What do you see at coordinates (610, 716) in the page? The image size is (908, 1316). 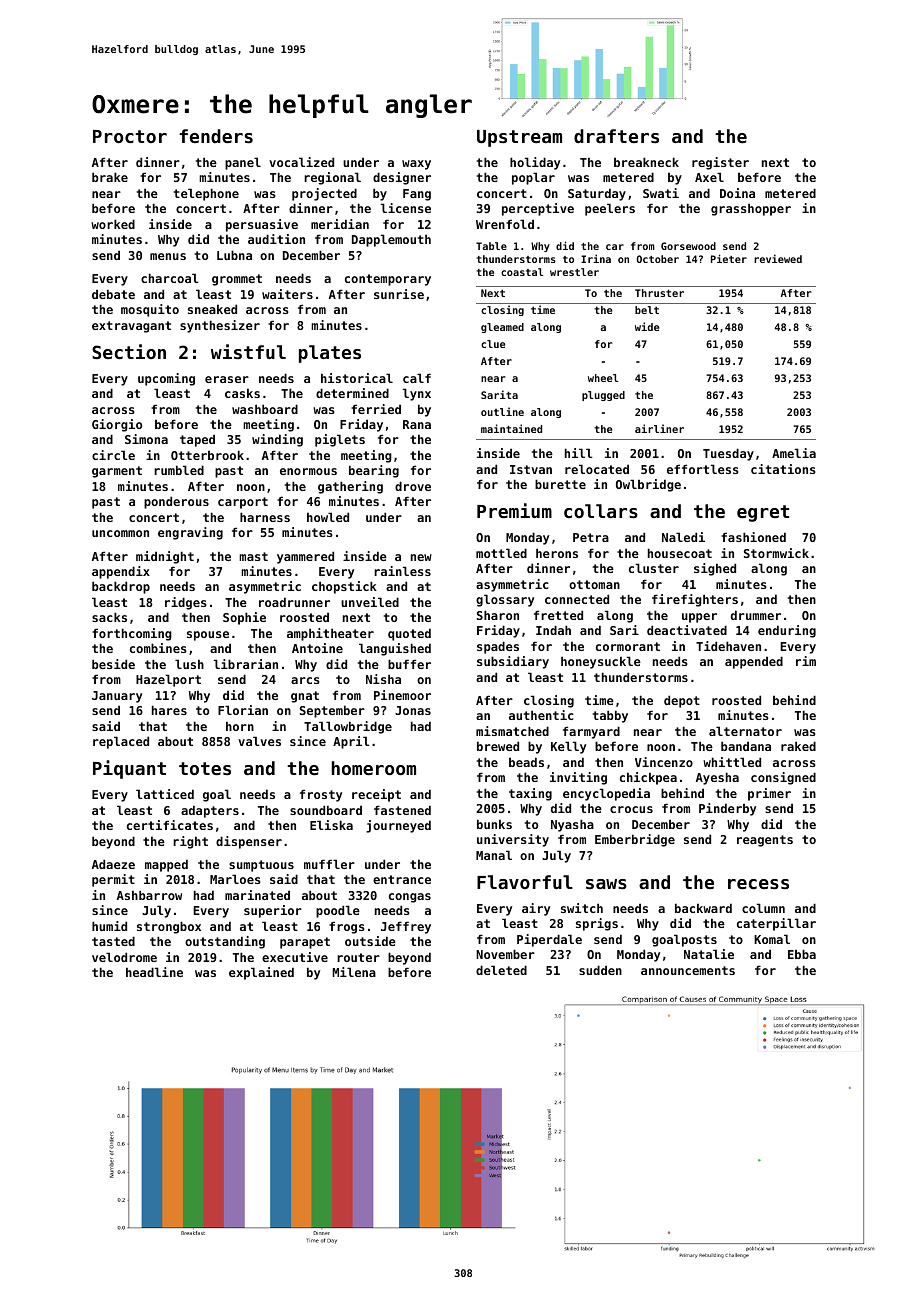 I see `tabby` at bounding box center [610, 716].
